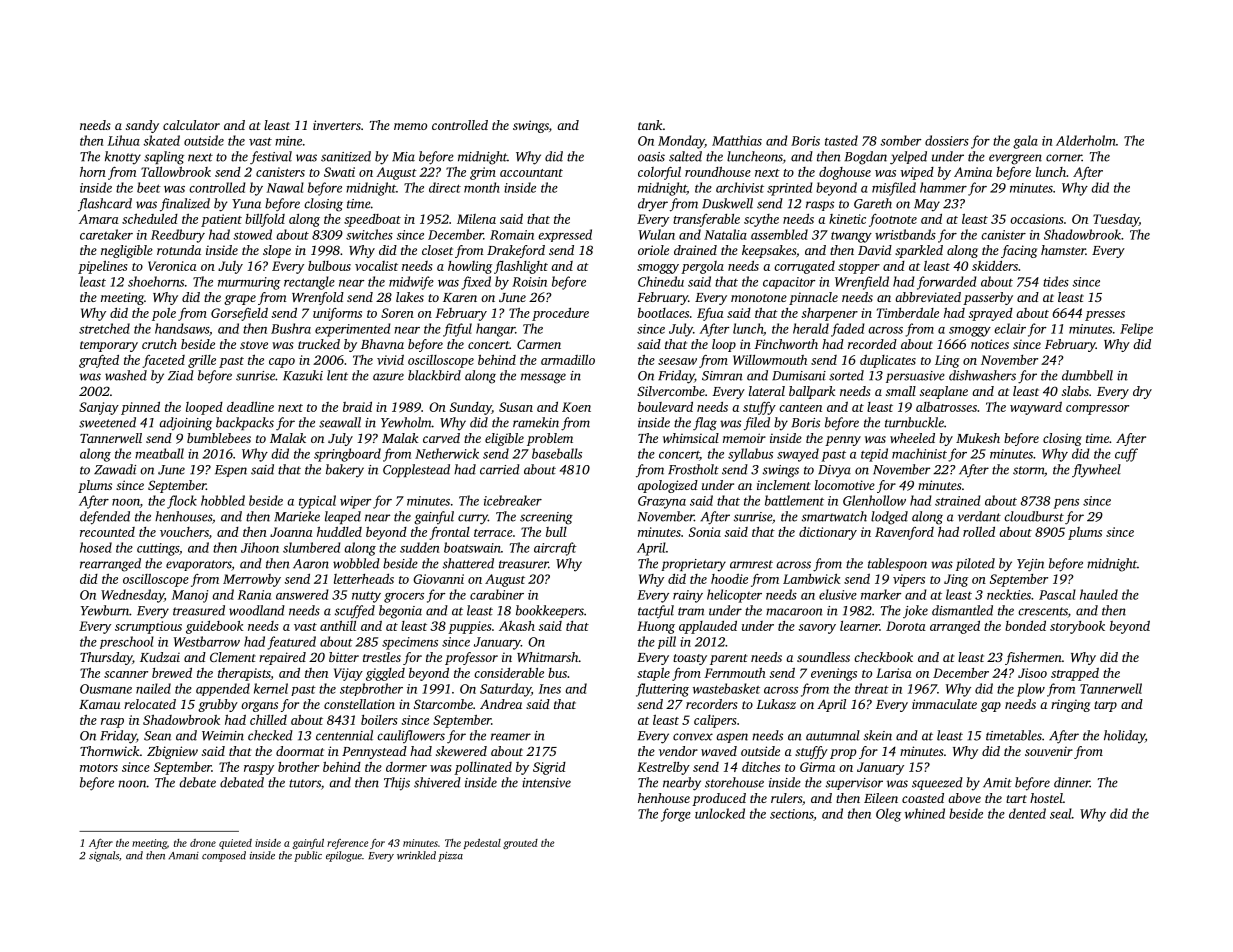  Describe the element at coordinates (1056, 281) in the screenshot. I see `tides` at that location.
